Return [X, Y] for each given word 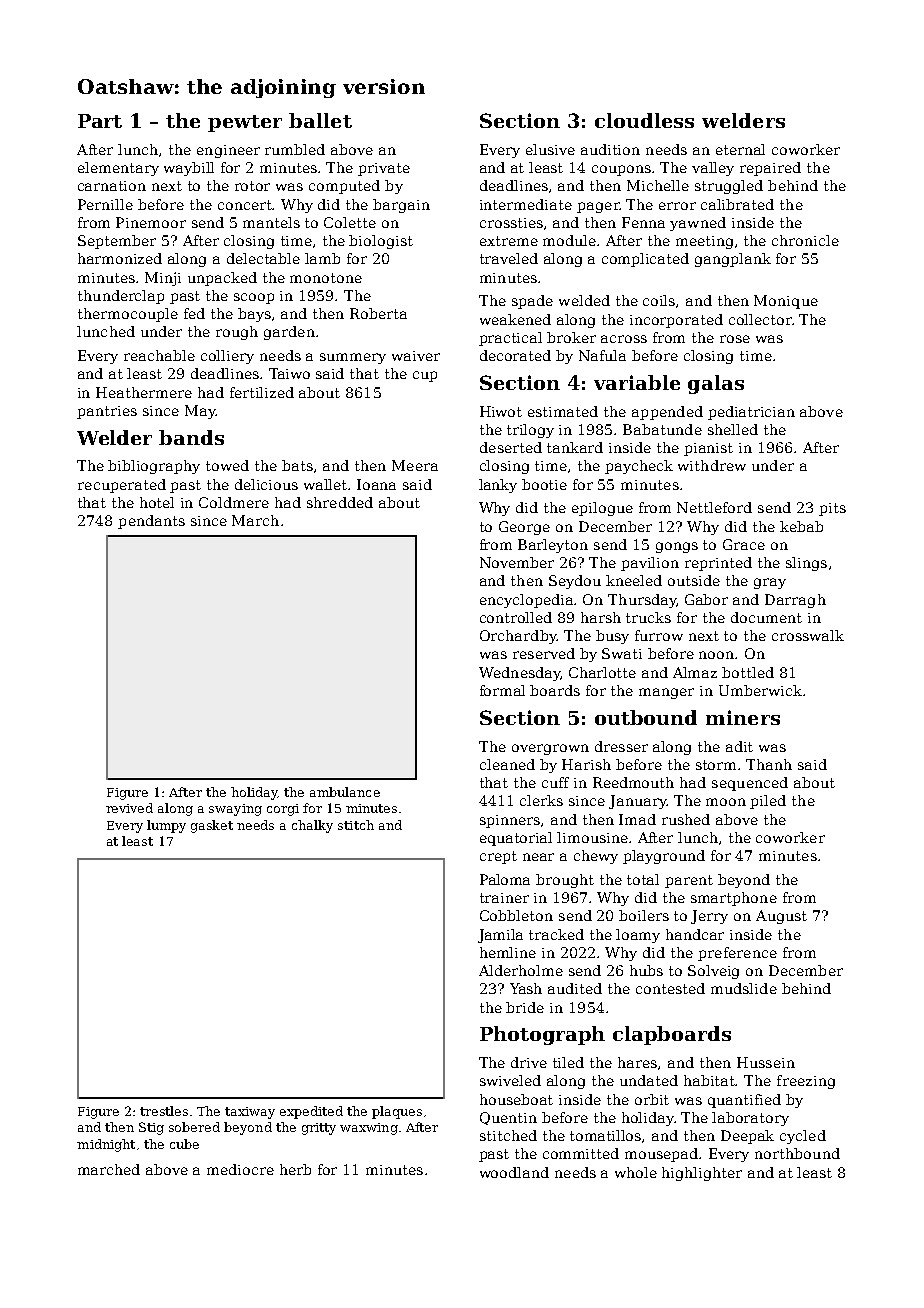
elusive [550, 149]
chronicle [805, 240]
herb [295, 1169]
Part [100, 121]
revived [129, 808]
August [781, 917]
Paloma [505, 879]
